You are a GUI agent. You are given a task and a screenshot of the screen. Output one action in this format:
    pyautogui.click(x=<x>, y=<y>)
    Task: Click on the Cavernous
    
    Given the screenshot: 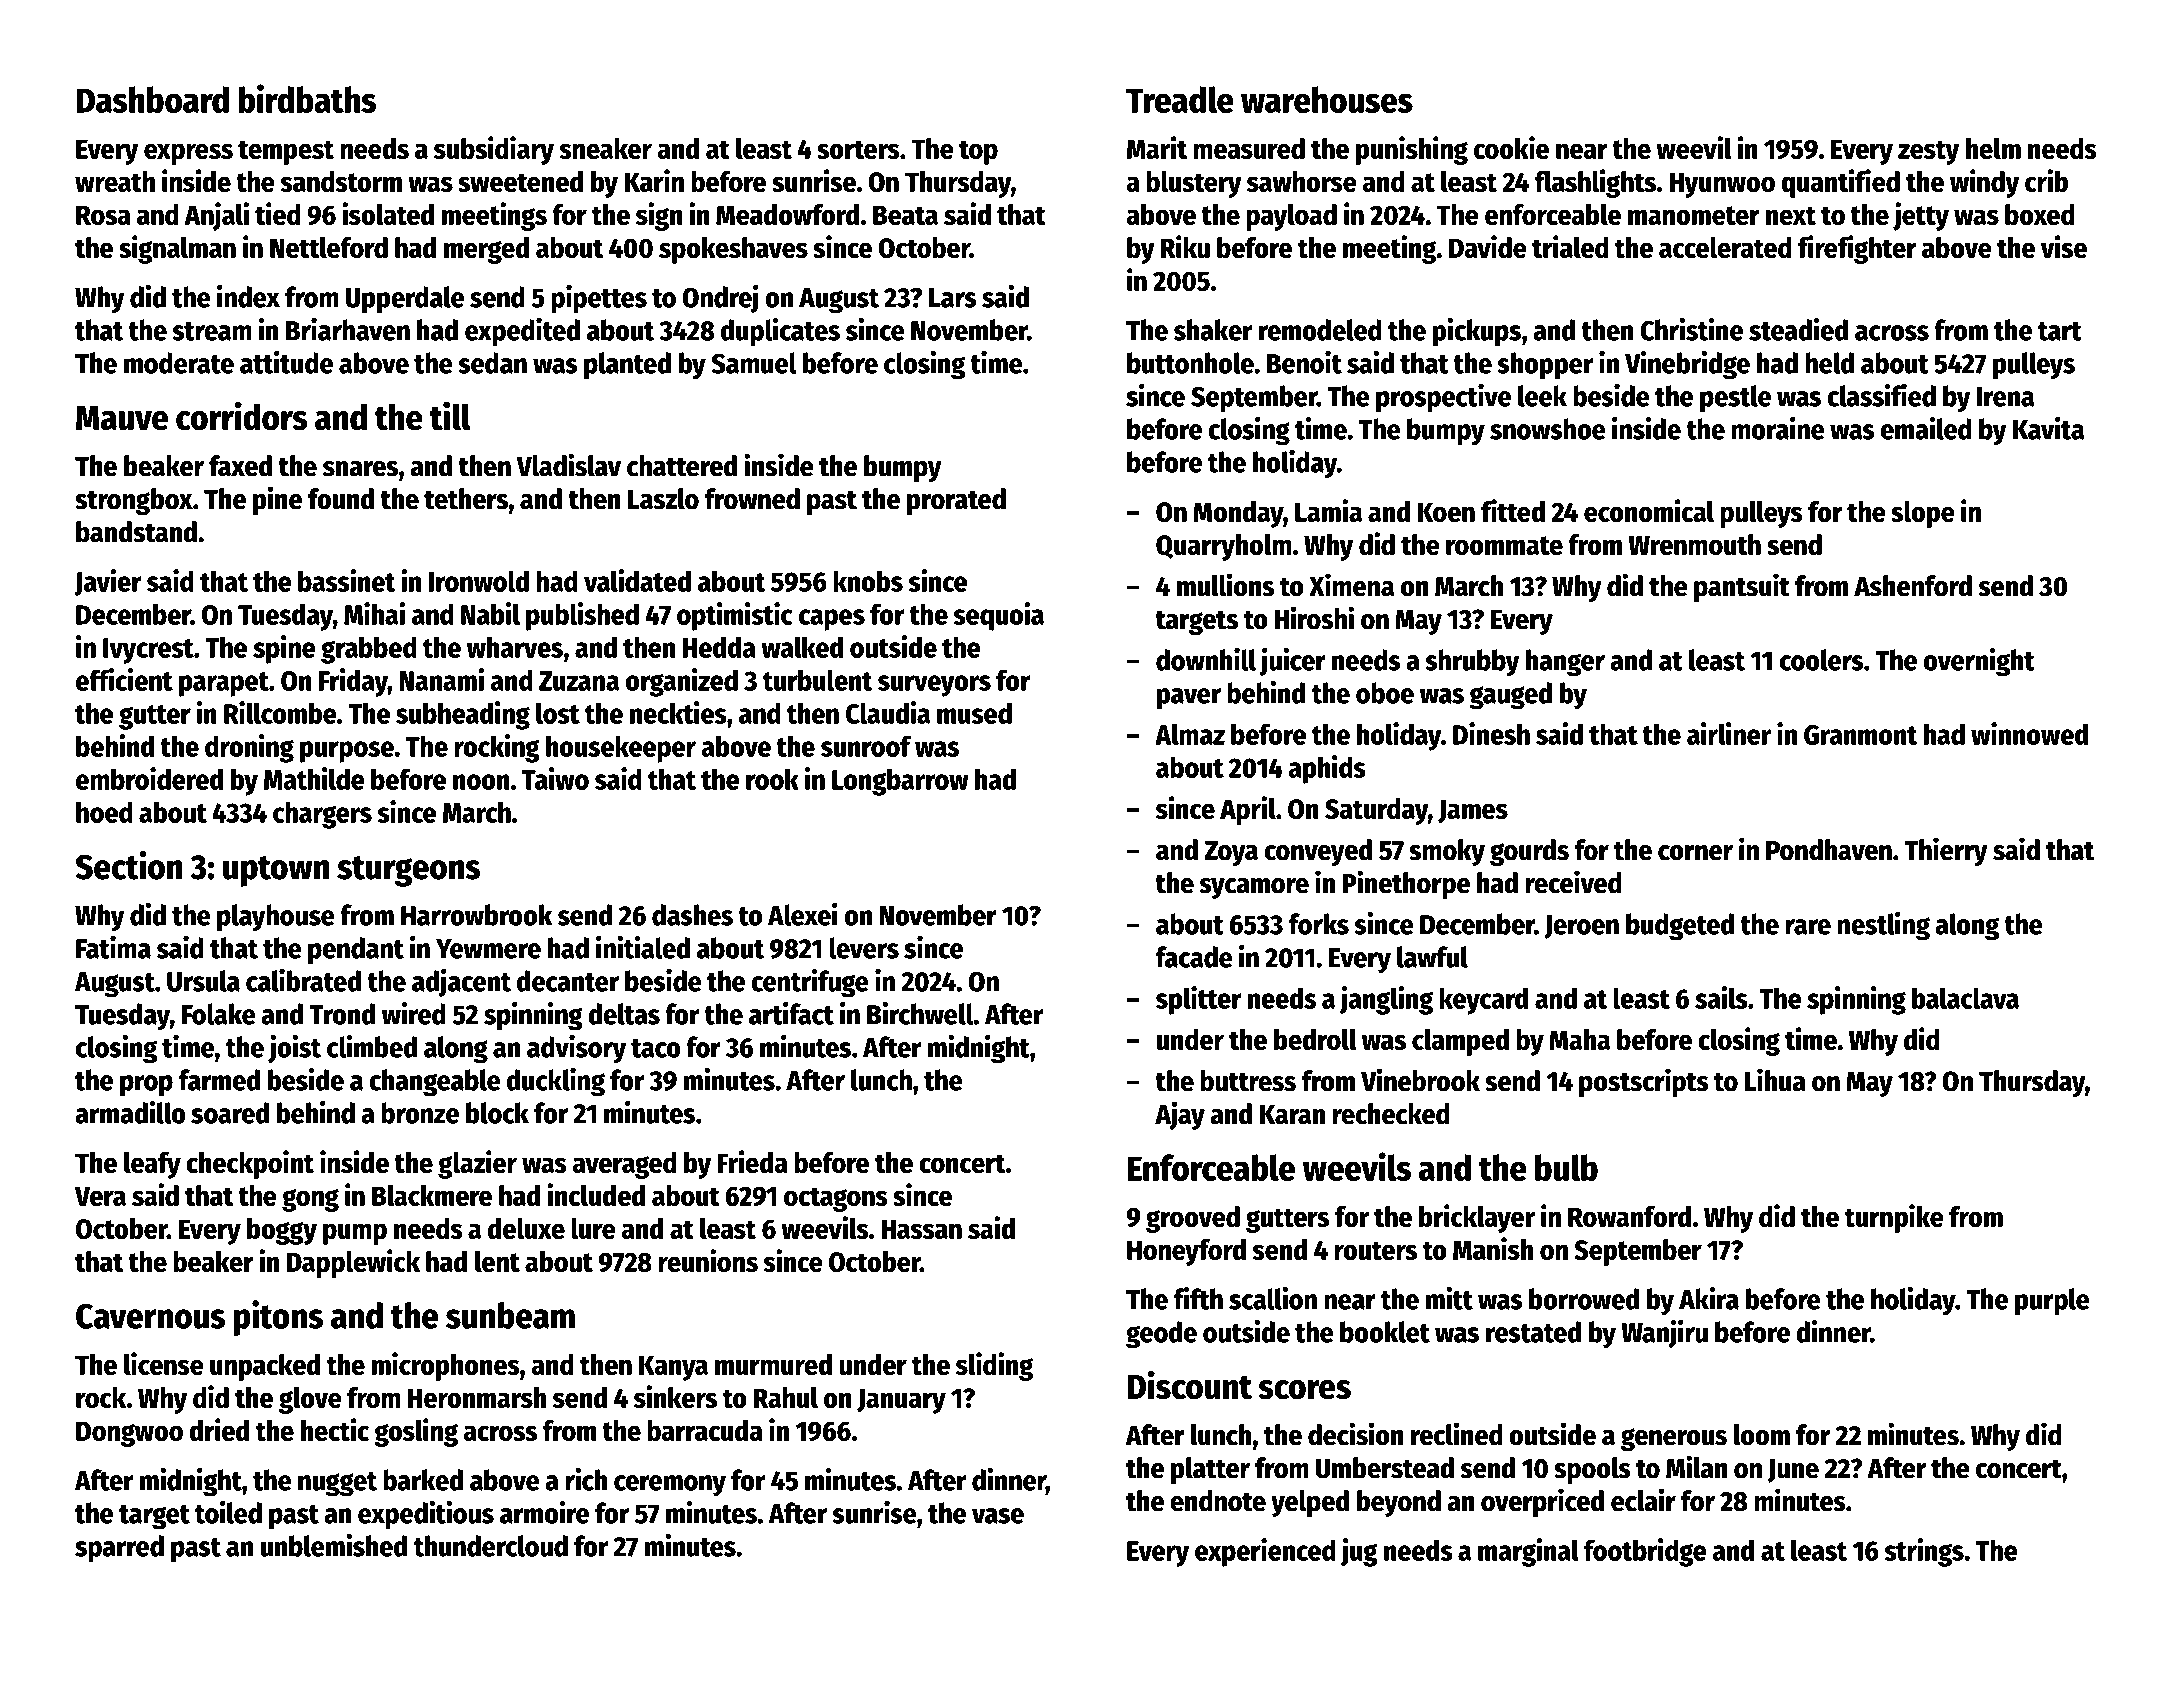 What is the action you would take?
    pyautogui.click(x=150, y=1316)
